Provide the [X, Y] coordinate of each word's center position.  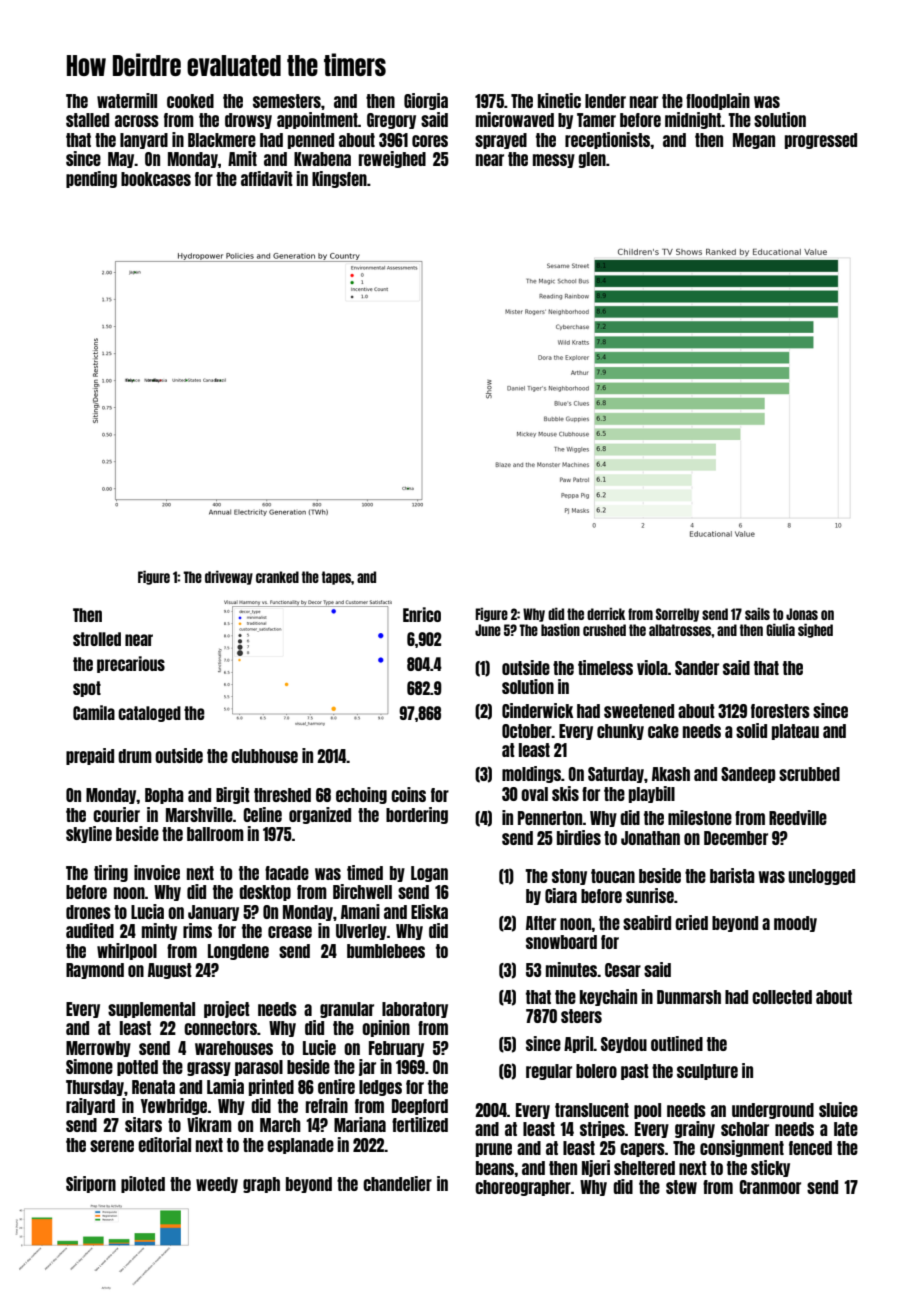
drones [88, 912]
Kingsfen [339, 179]
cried [691, 922]
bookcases [156, 179]
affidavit [267, 178]
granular [347, 1010]
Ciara [561, 895]
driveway [229, 577]
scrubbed [809, 774]
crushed [604, 630]
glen [592, 160]
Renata [153, 1087]
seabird [647, 922]
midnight [693, 120]
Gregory [391, 121]
